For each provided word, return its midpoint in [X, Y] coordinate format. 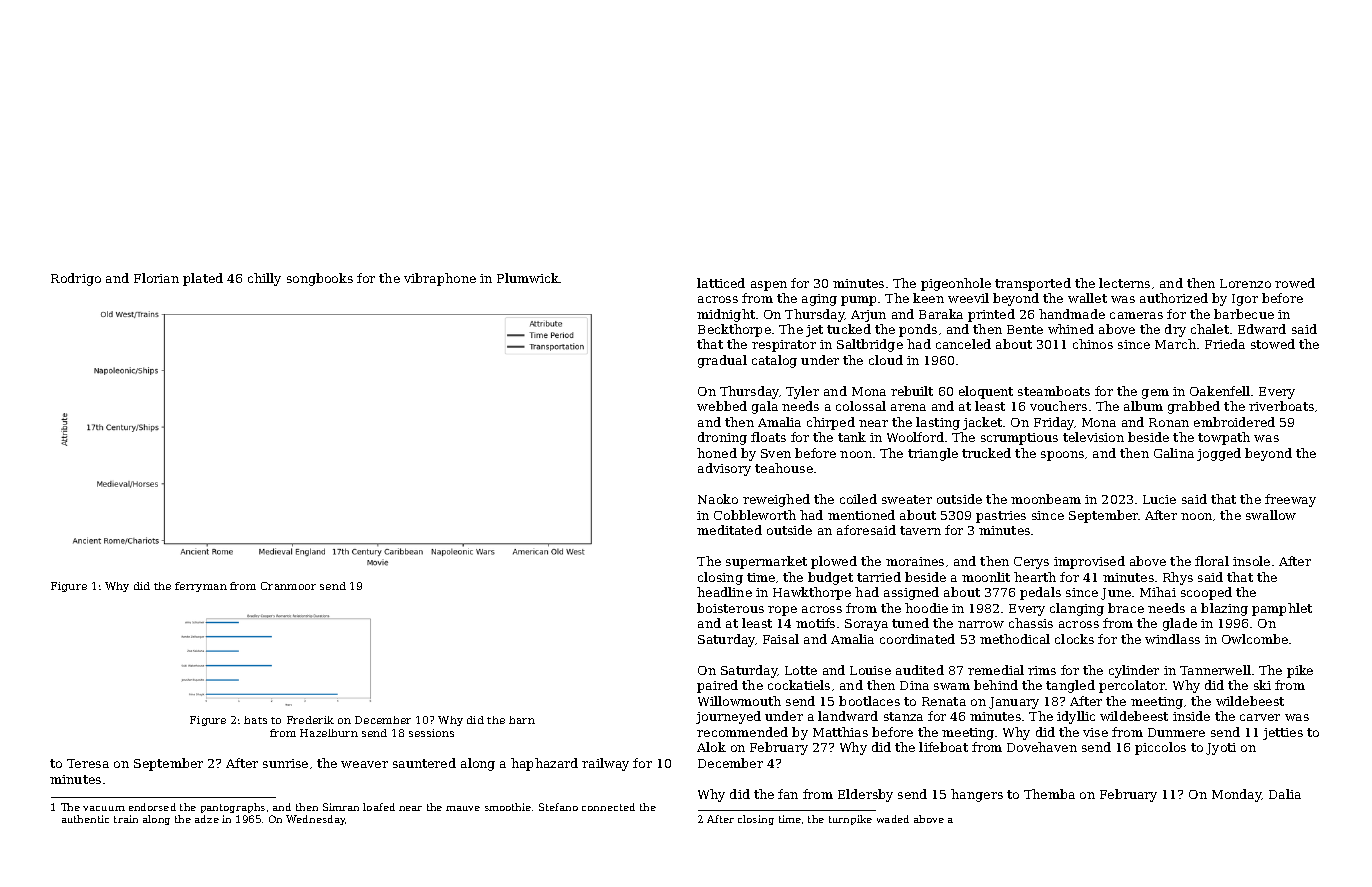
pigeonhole [956, 284]
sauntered [424, 763]
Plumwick [528, 278]
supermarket [766, 562]
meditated [729, 530]
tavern [920, 530]
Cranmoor [288, 586]
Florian [156, 278]
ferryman [201, 587]
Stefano [558, 807]
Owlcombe [1255, 639]
